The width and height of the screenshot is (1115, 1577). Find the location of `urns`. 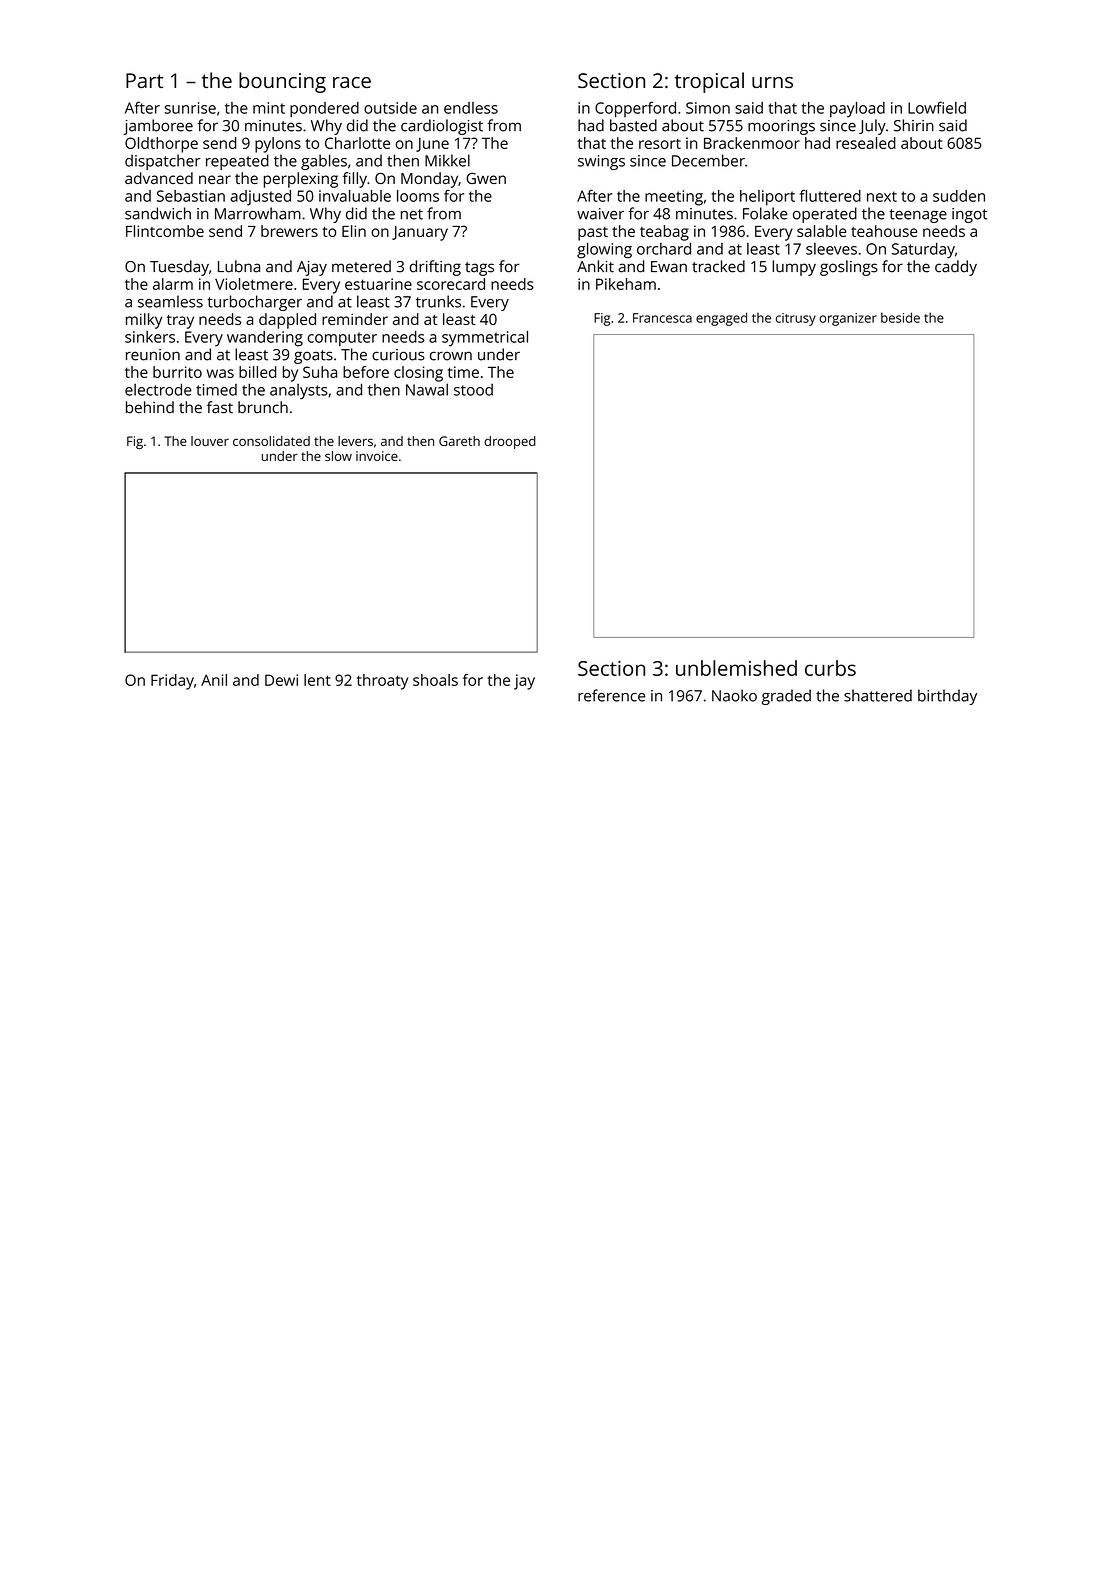

urns is located at coordinates (772, 82).
